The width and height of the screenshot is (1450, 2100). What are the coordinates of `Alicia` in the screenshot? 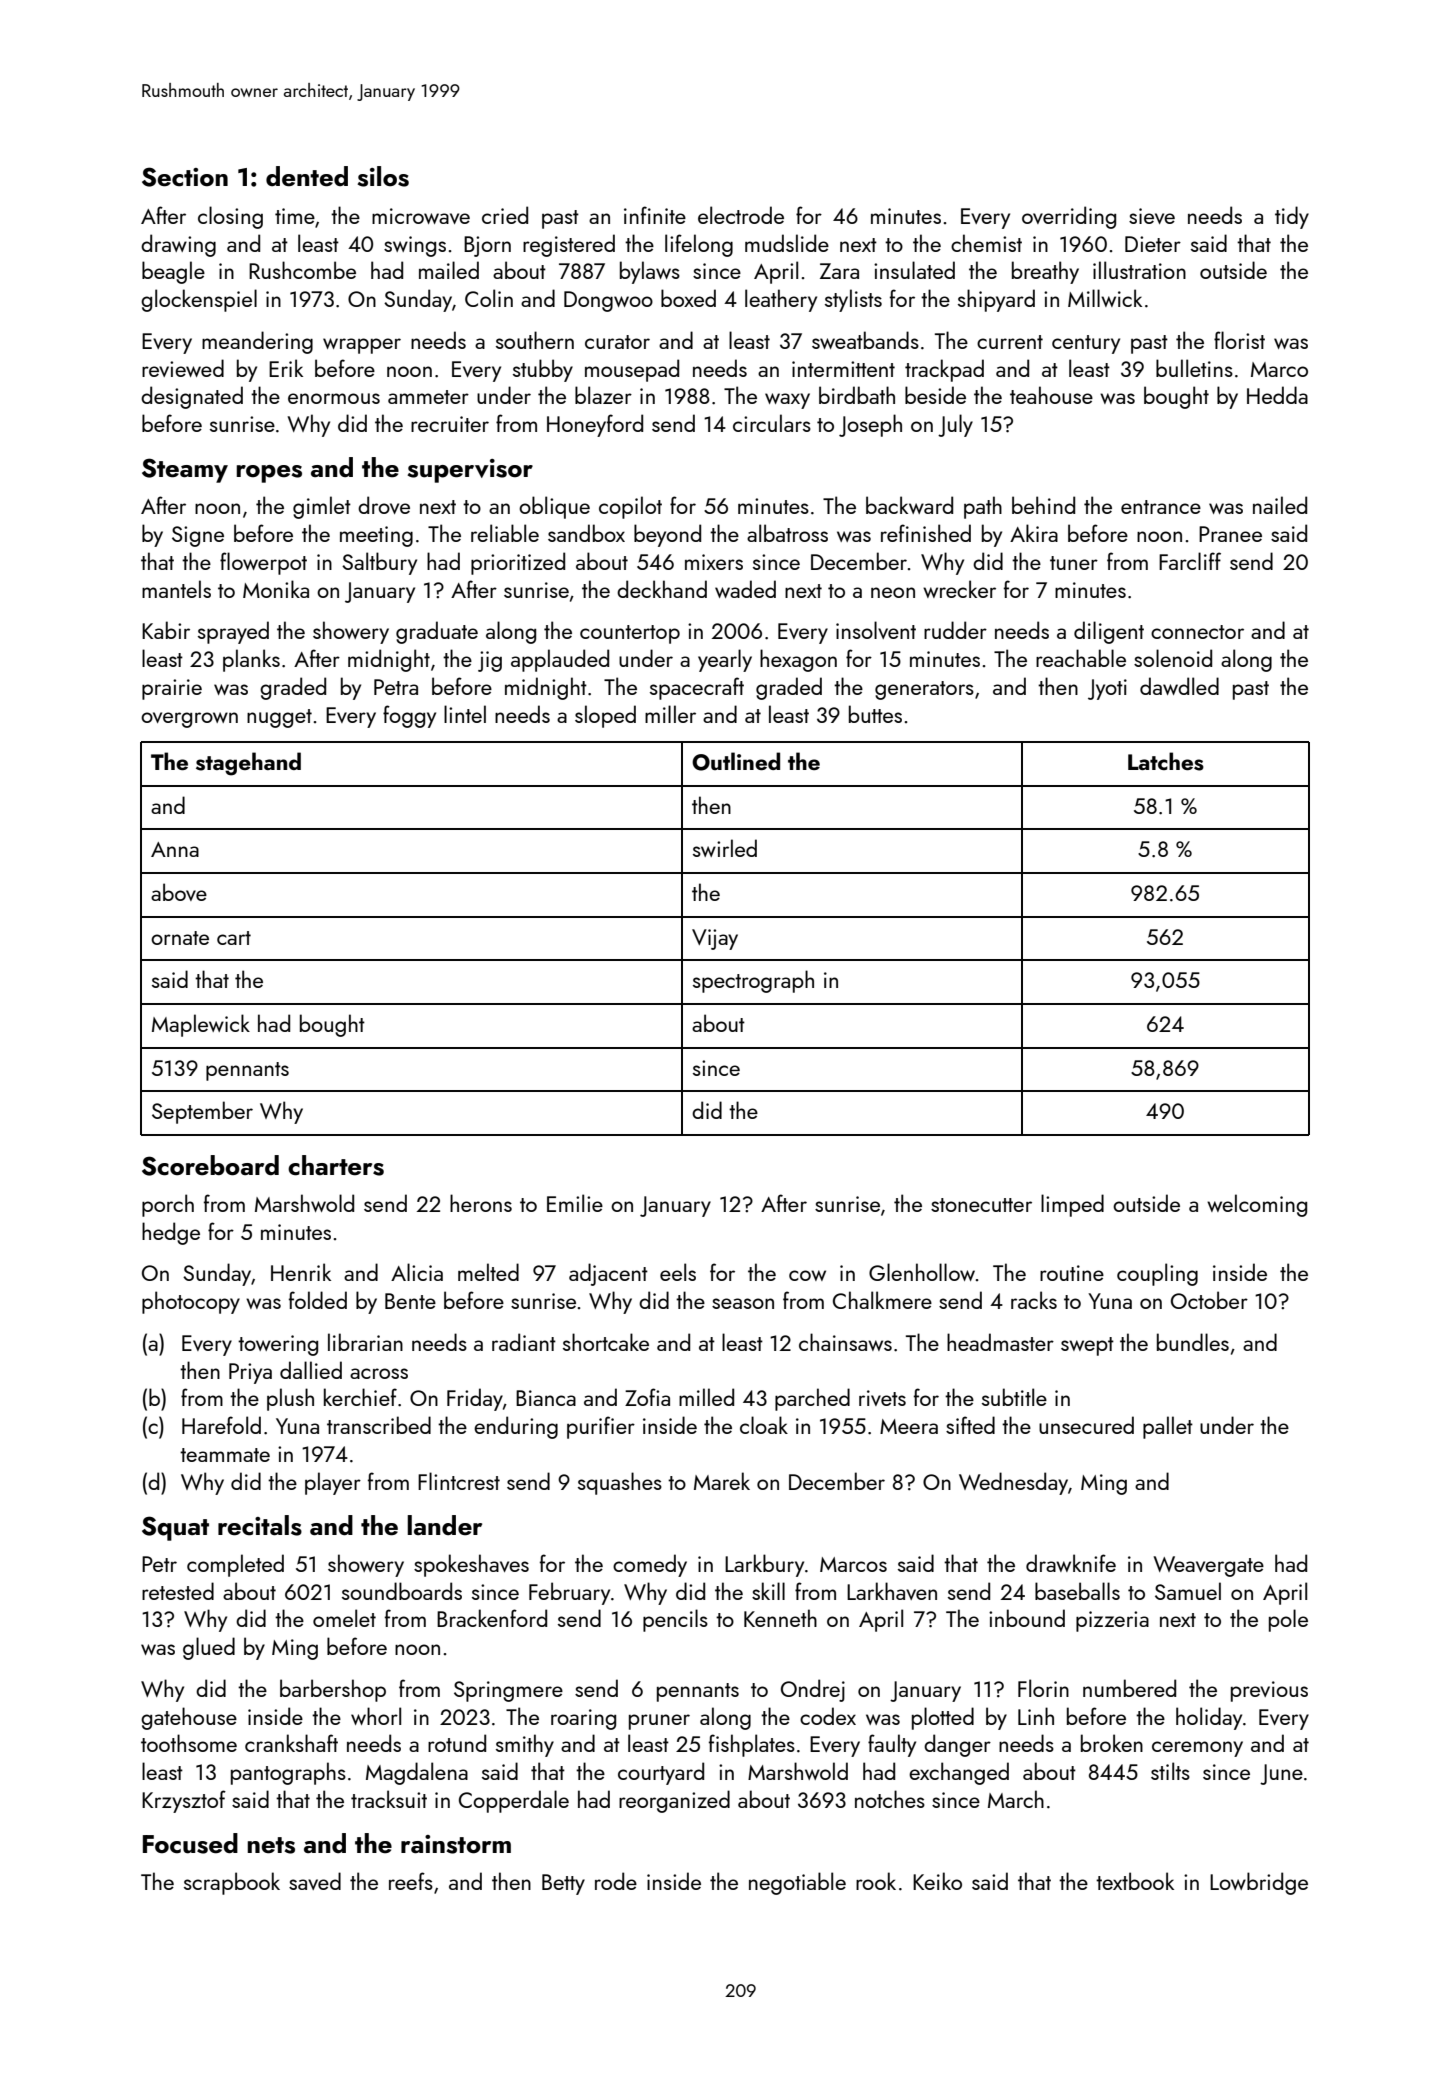 It's located at (417, 1272).
